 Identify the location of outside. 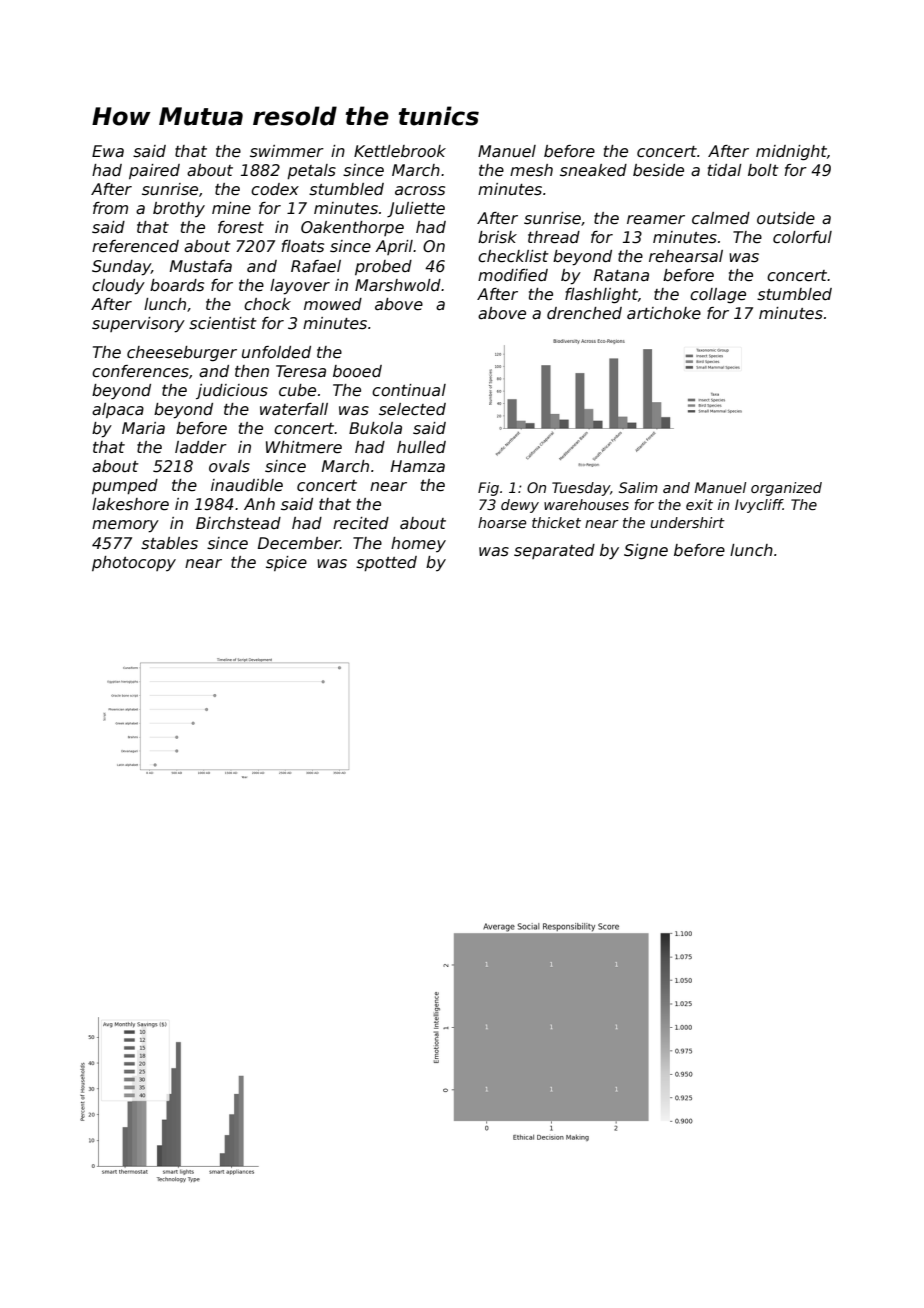
(786, 218).
